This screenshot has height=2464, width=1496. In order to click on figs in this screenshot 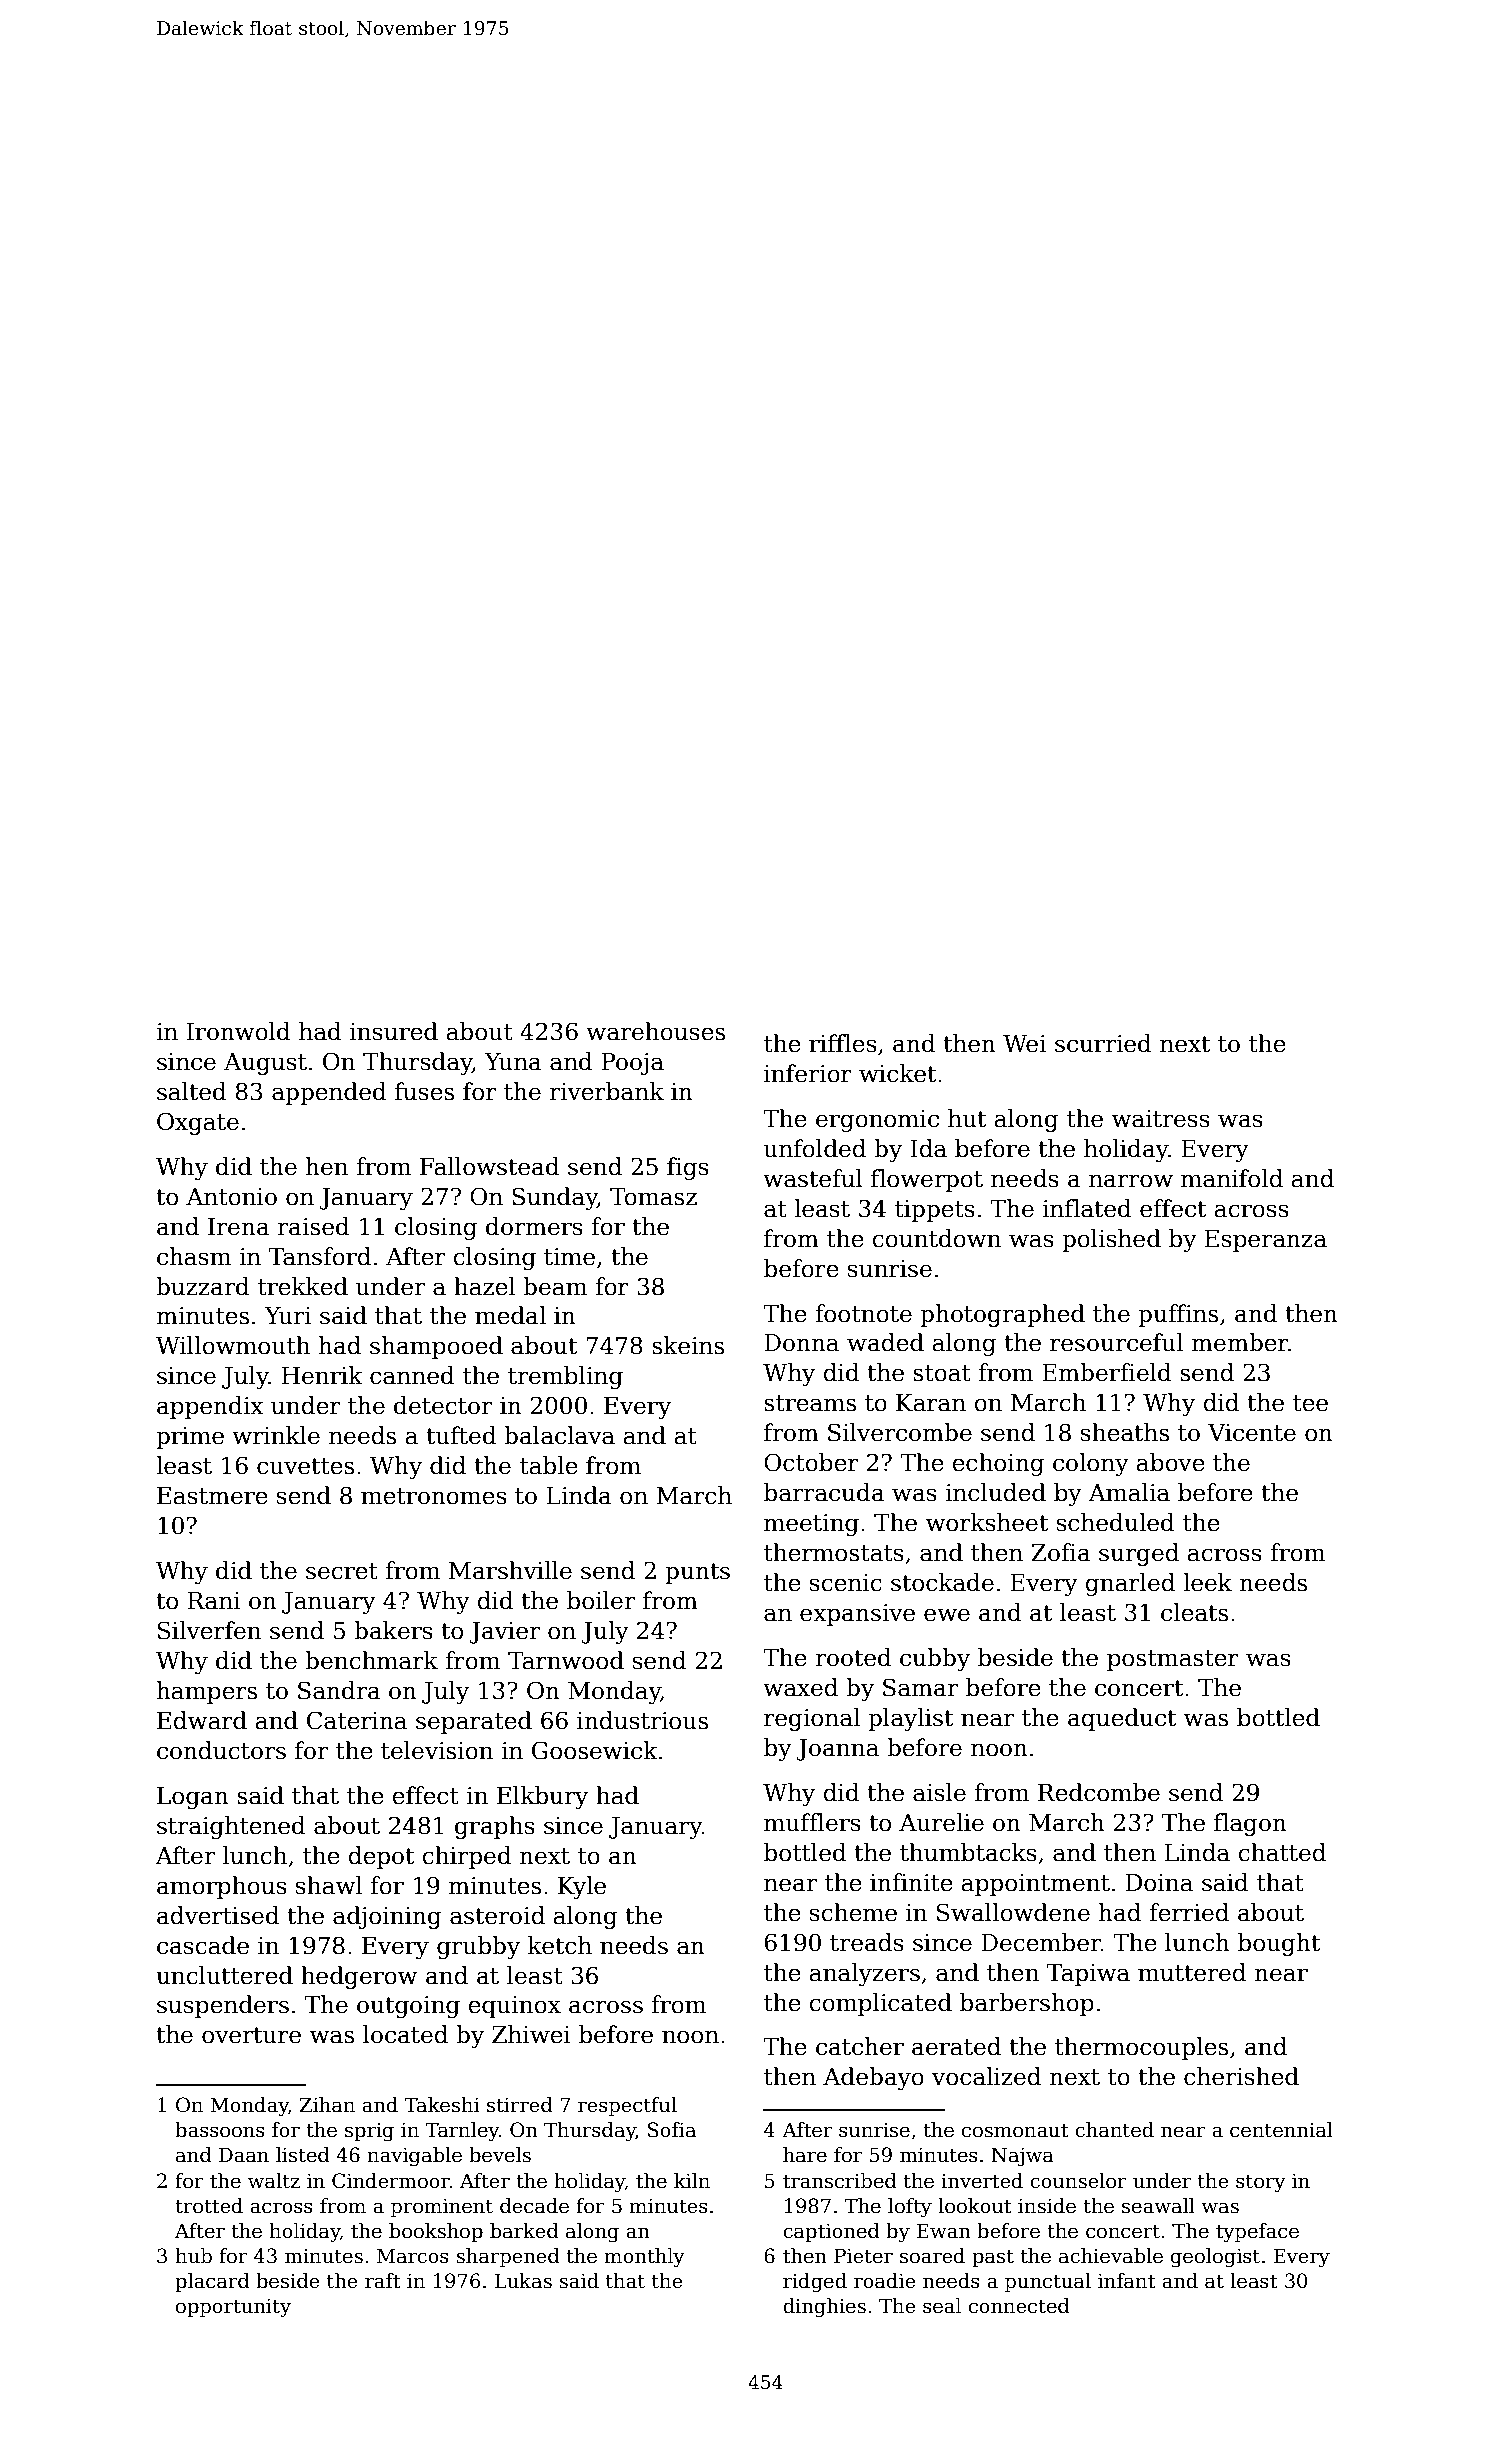, I will do `click(688, 1168)`.
